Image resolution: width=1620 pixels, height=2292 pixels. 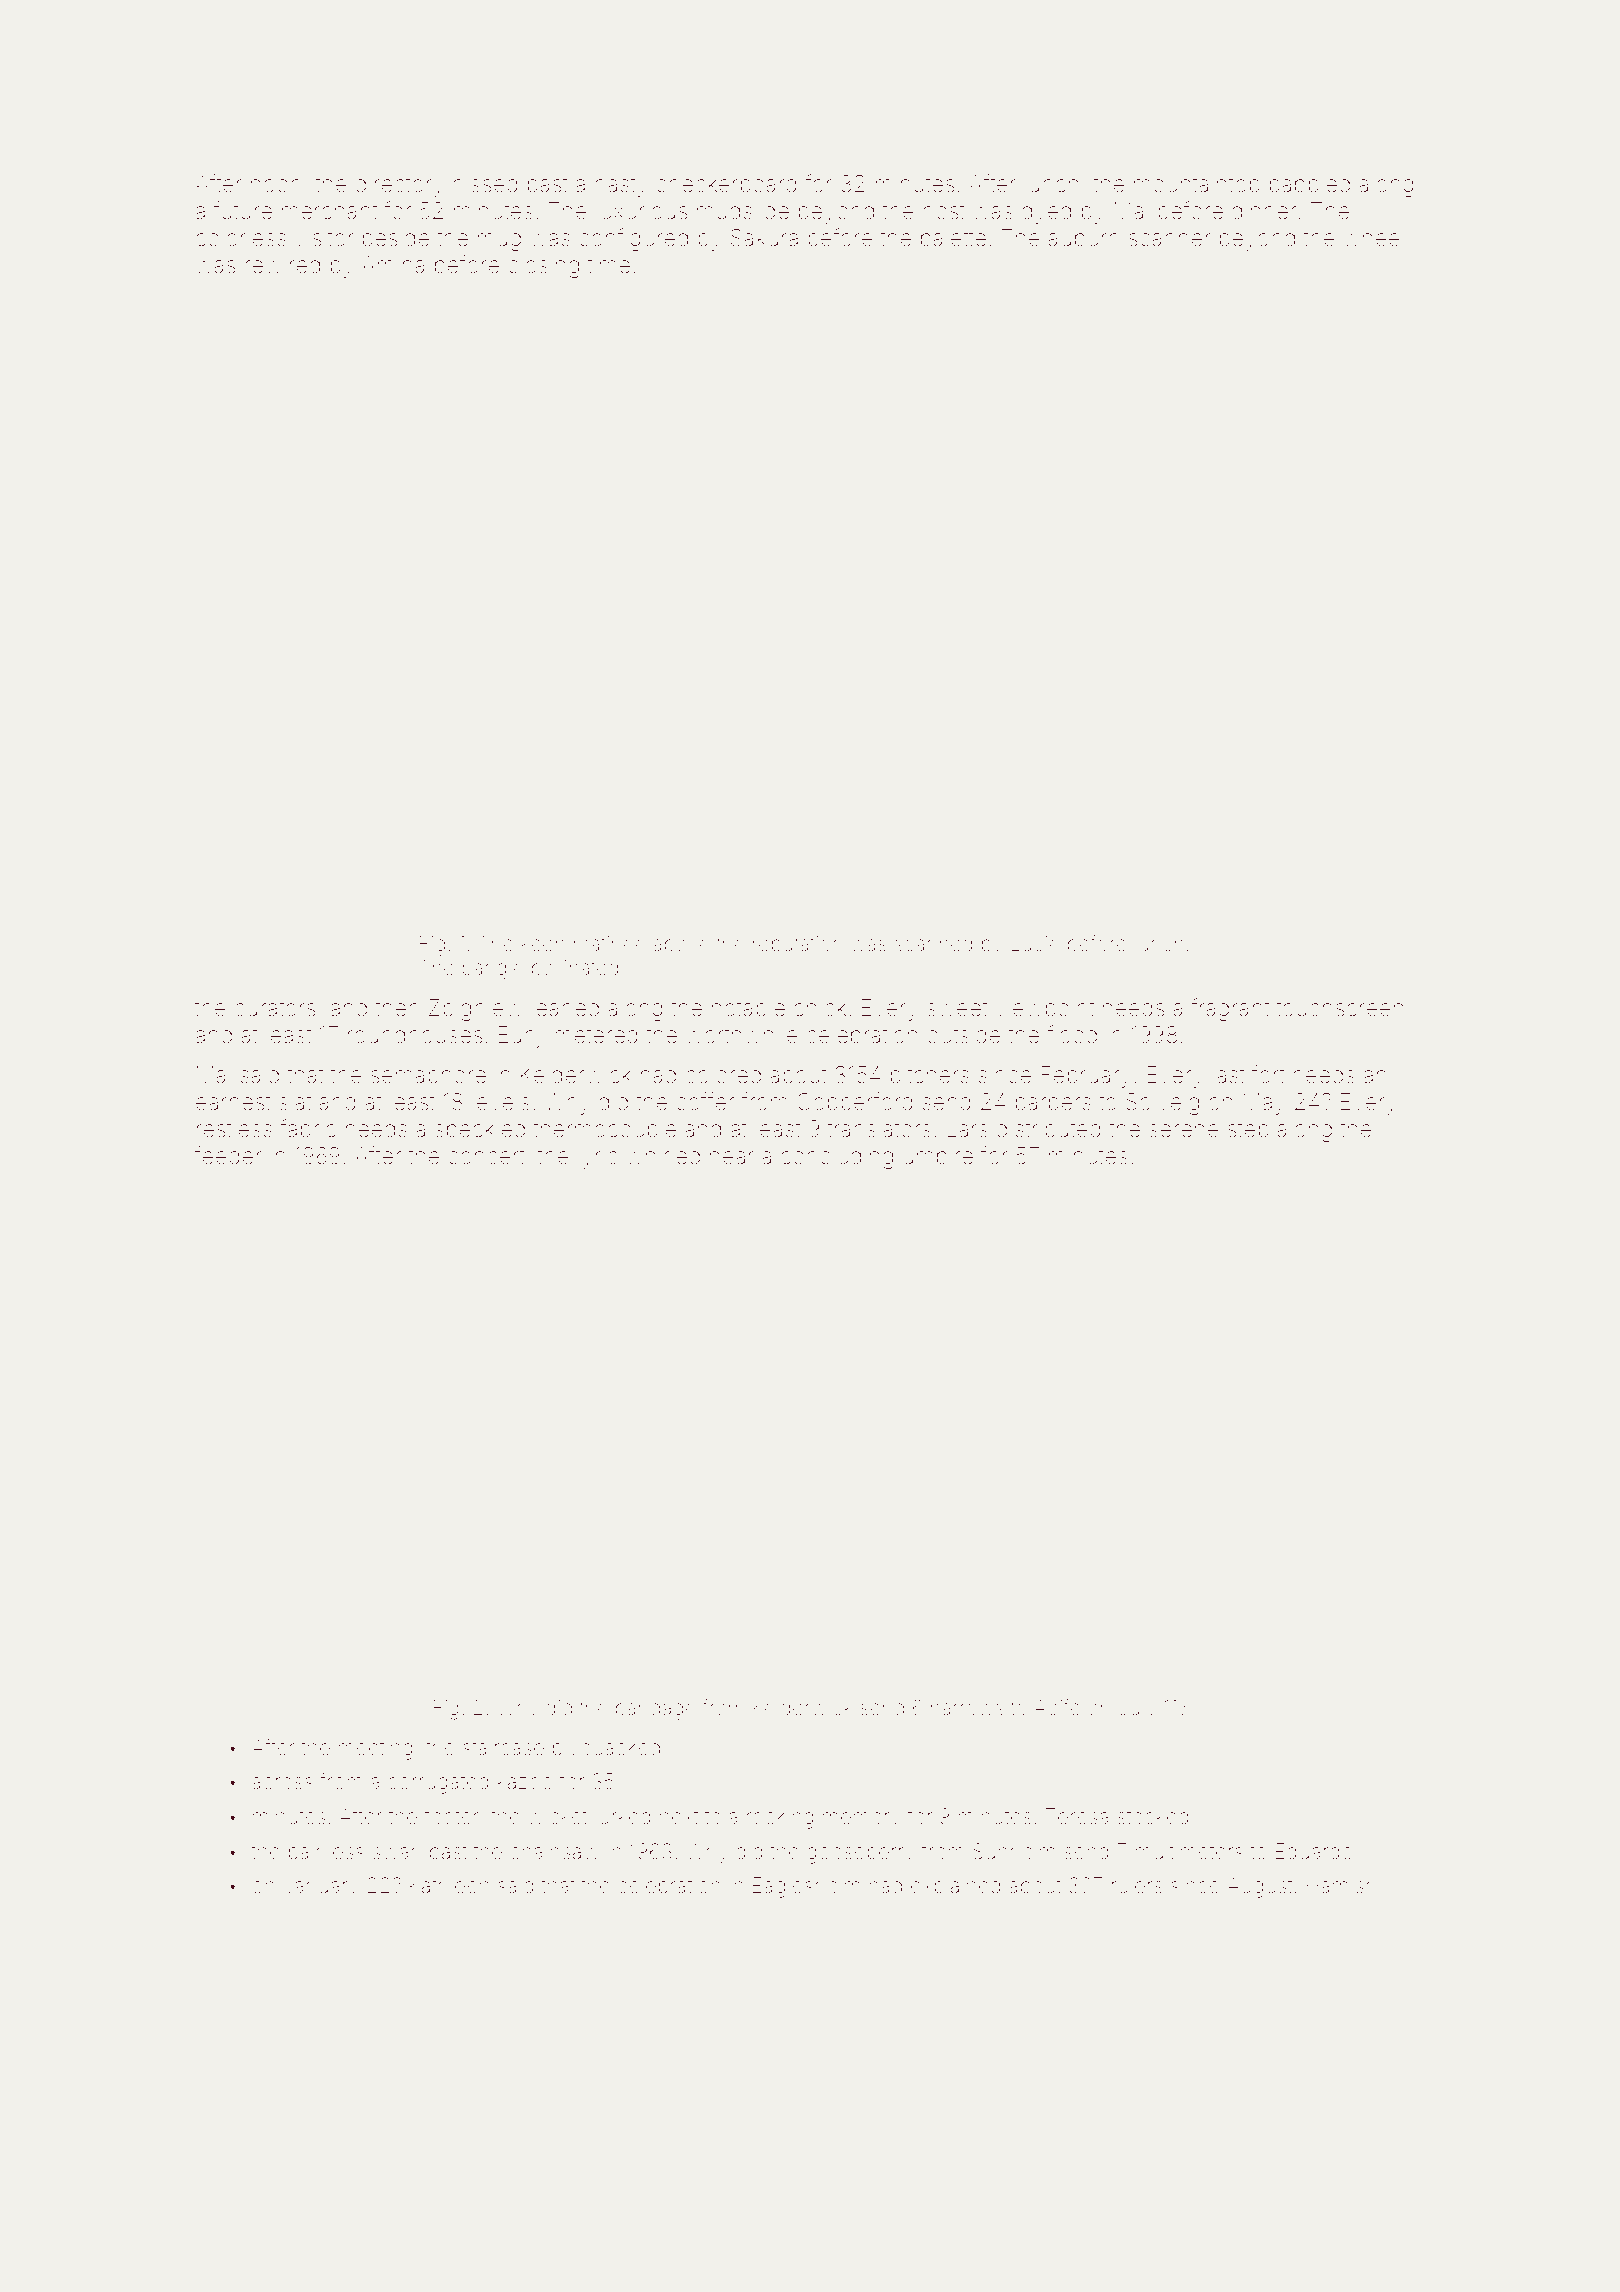 What do you see at coordinates (1170, 240) in the document?
I see `scanner` at bounding box center [1170, 240].
